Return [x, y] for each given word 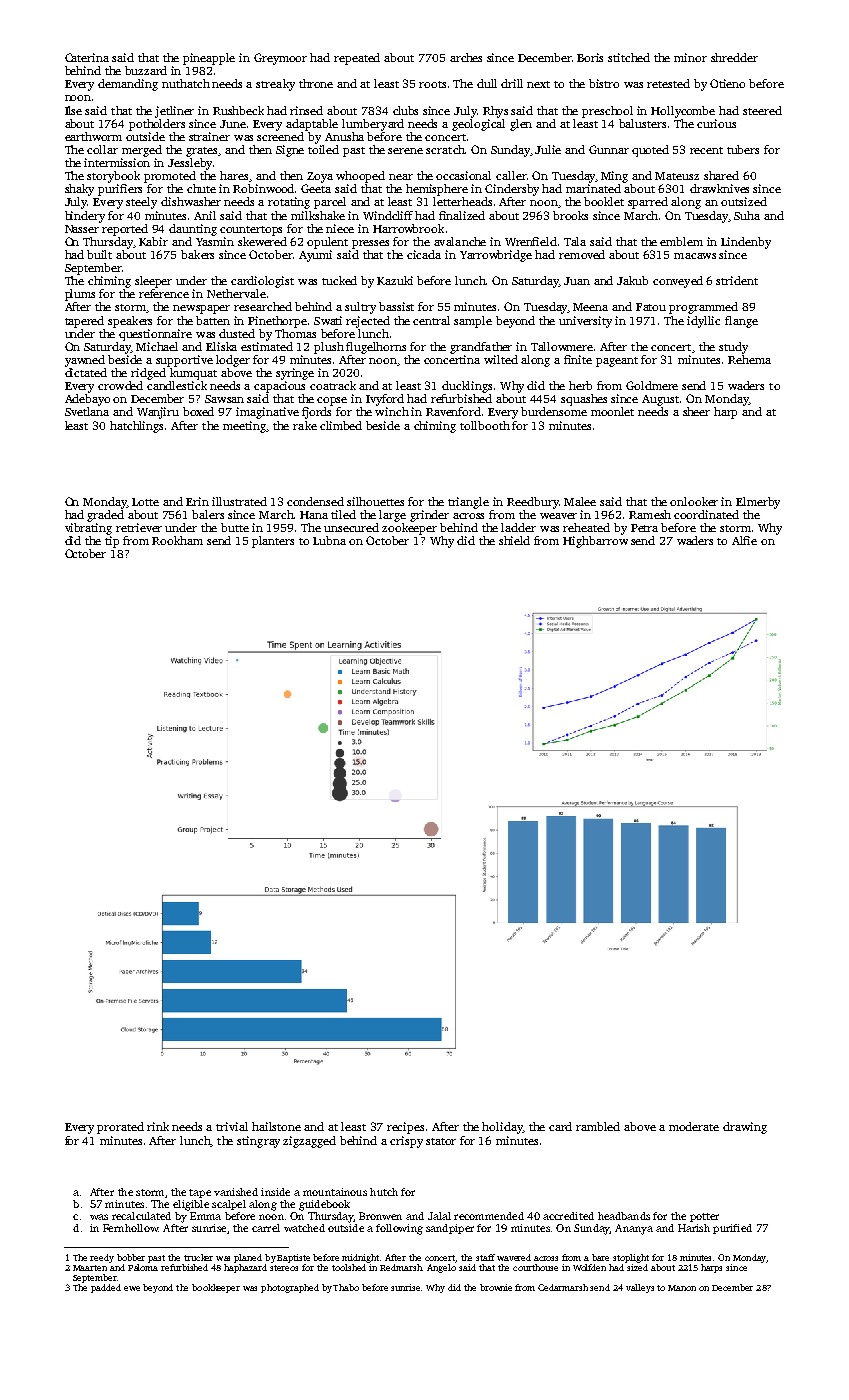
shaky [79, 190]
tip [112, 542]
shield [514, 540]
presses [370, 244]
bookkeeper [216, 1288]
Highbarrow [595, 542]
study [733, 348]
